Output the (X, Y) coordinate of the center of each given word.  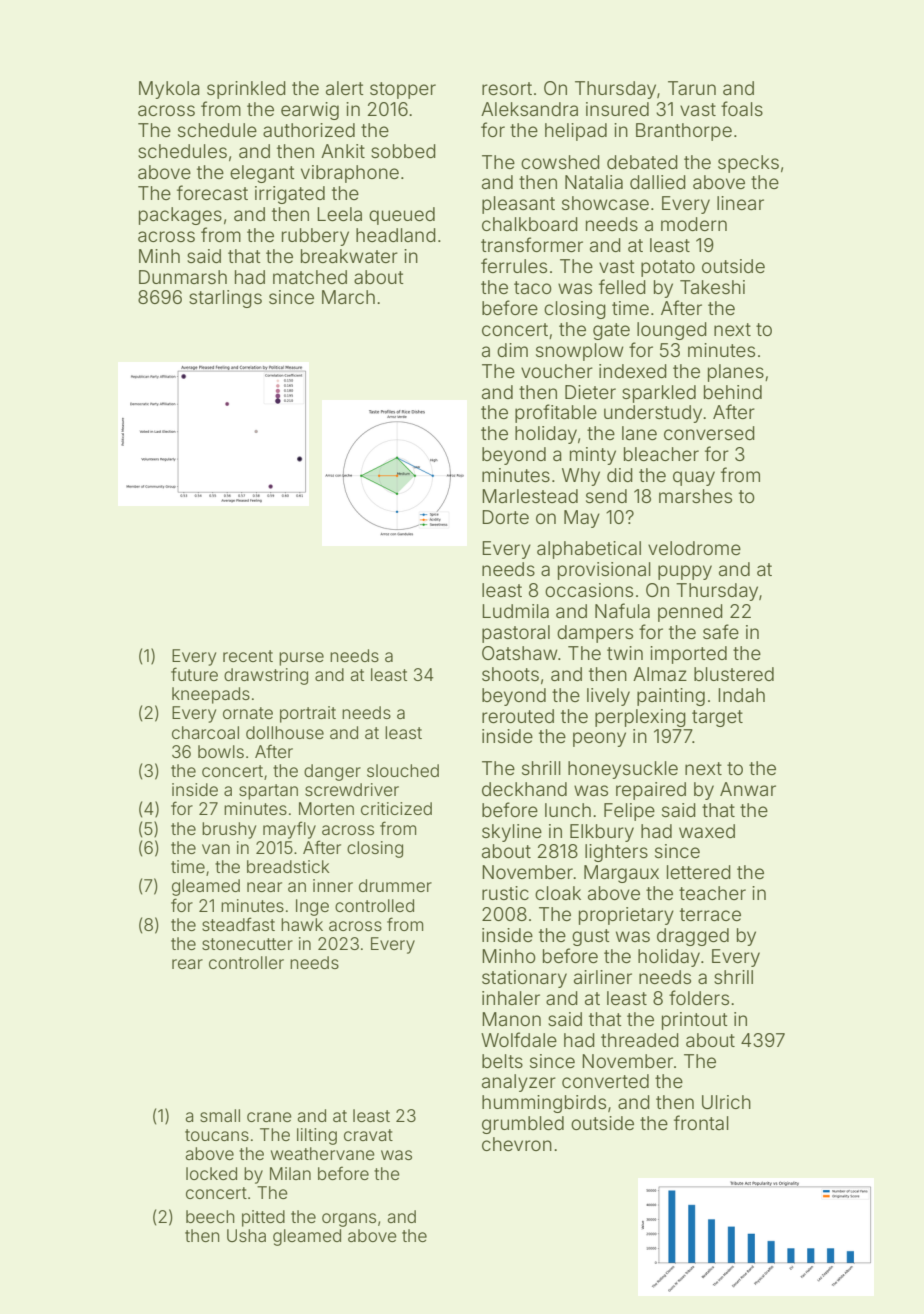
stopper (403, 90)
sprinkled (246, 90)
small (220, 1115)
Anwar (748, 789)
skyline (512, 833)
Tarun (692, 88)
